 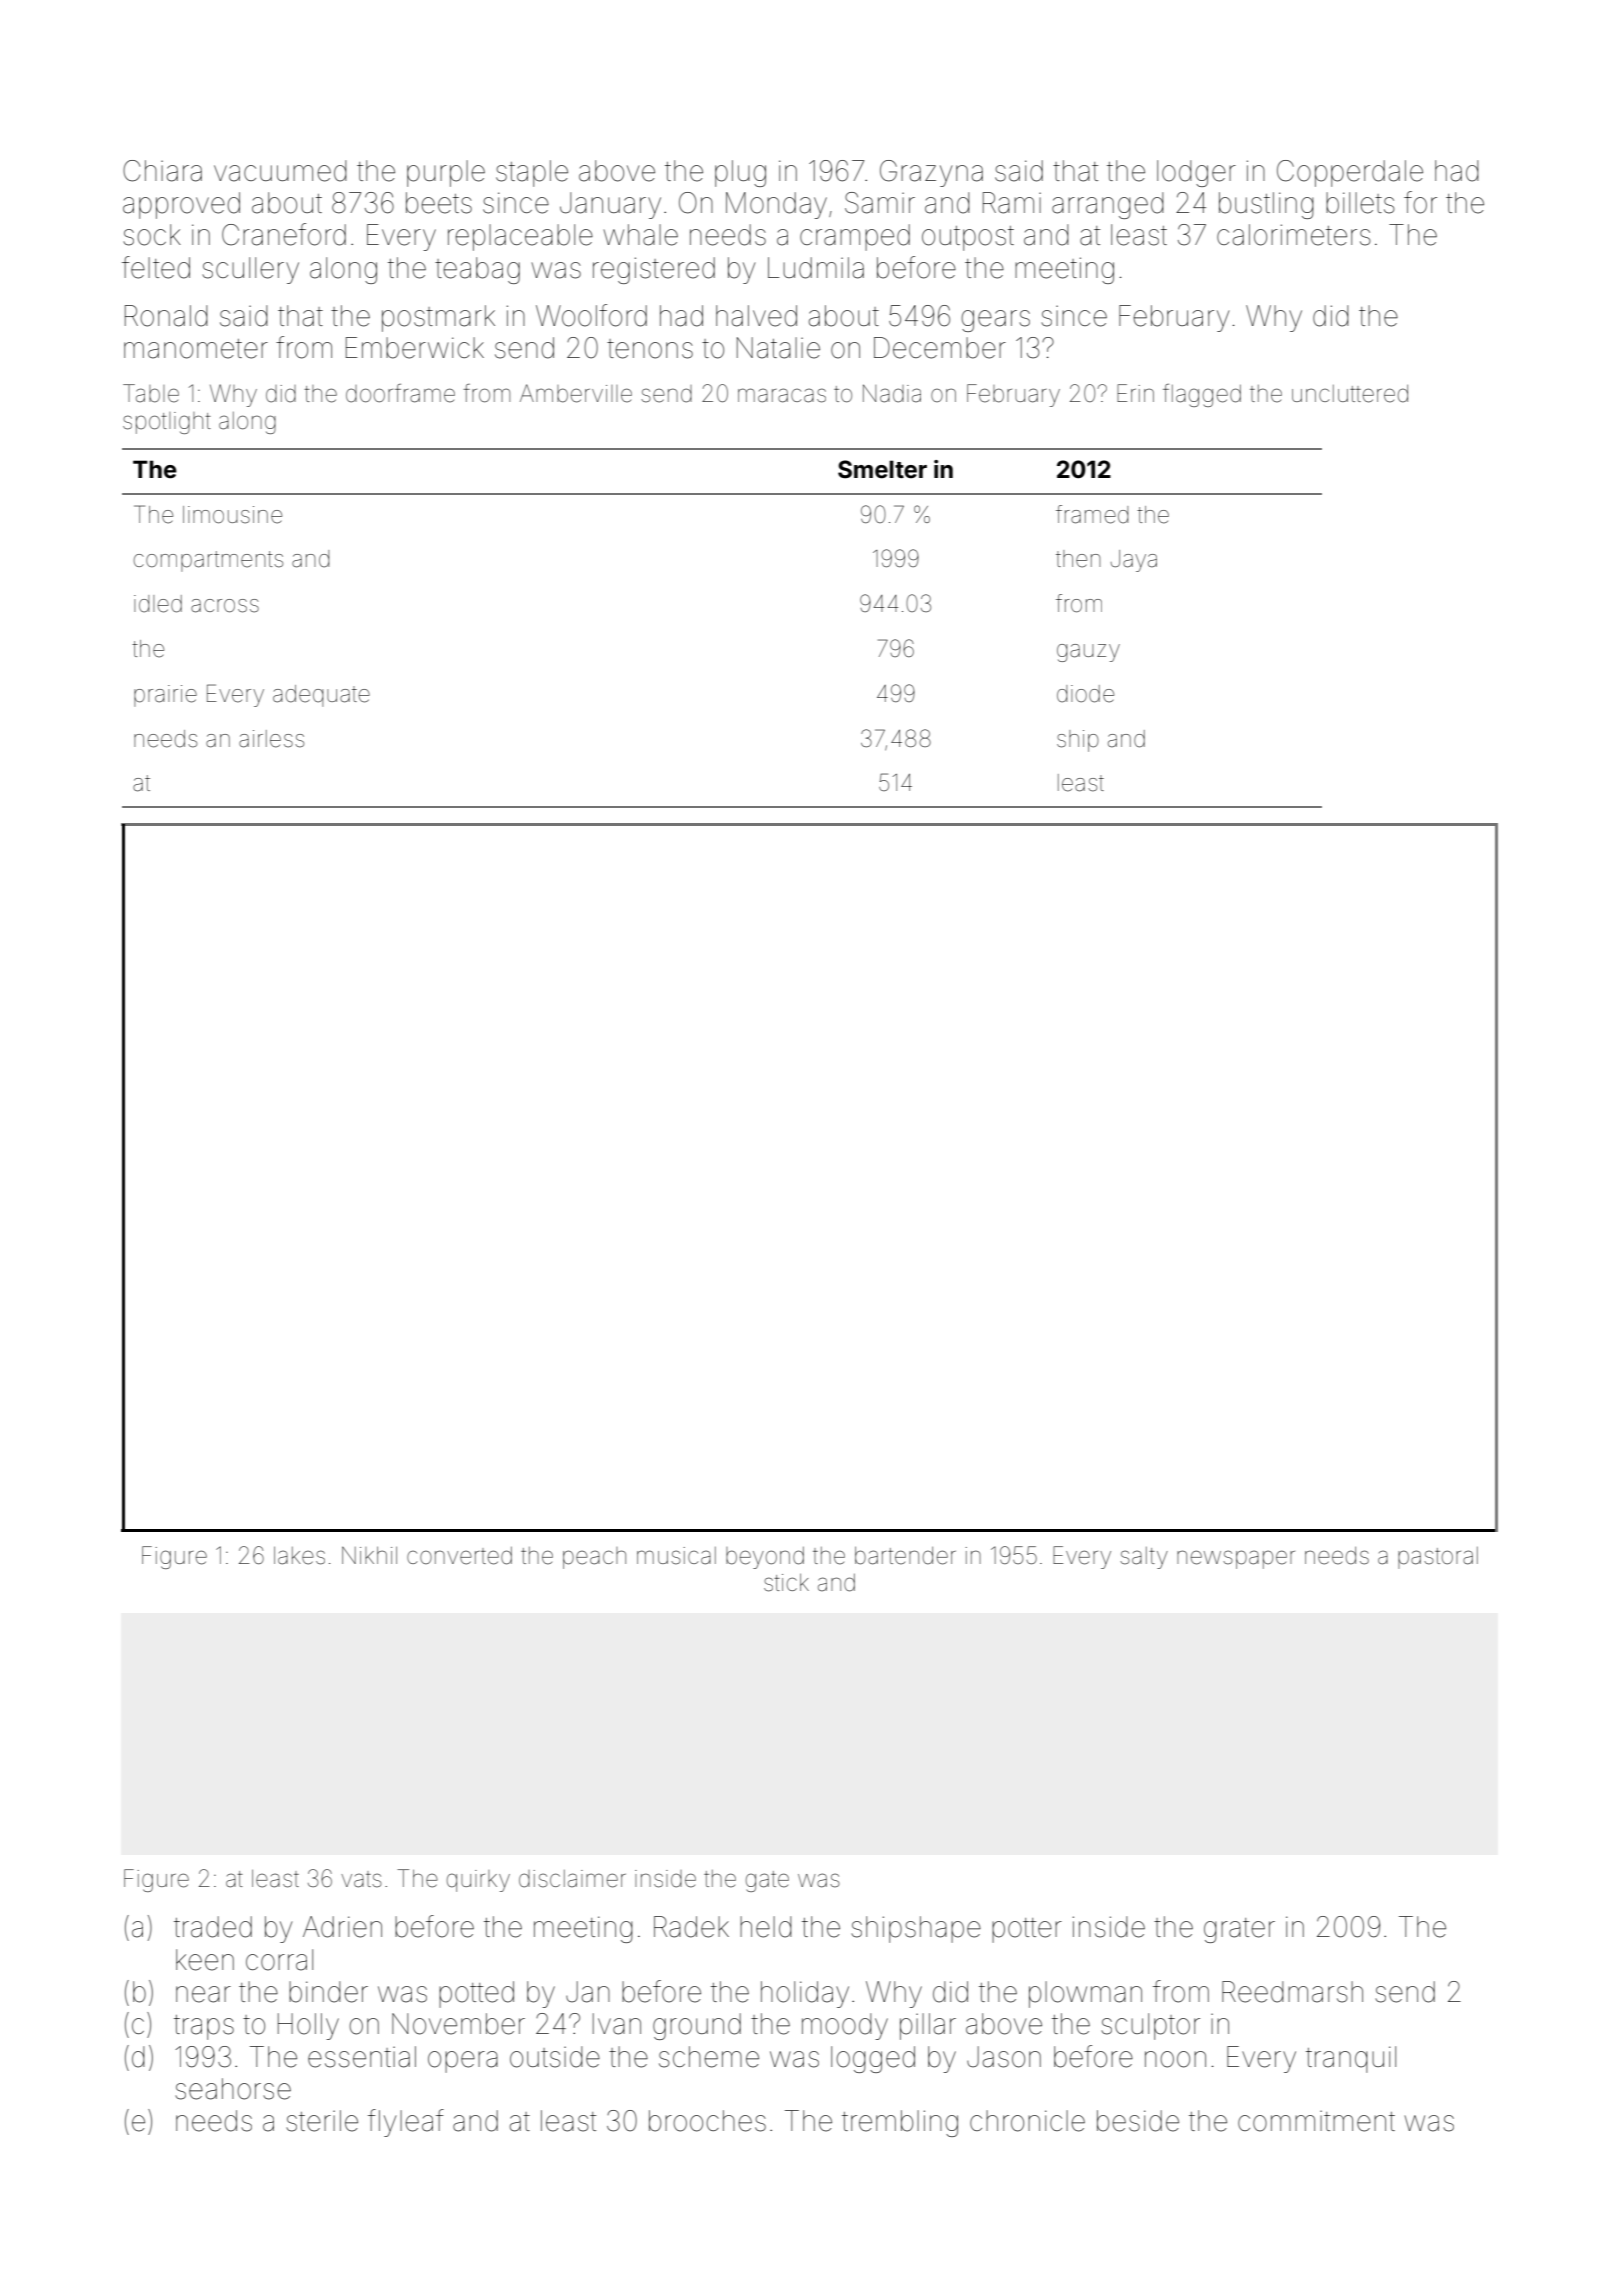 I want to click on Chiara, so click(x=162, y=171).
